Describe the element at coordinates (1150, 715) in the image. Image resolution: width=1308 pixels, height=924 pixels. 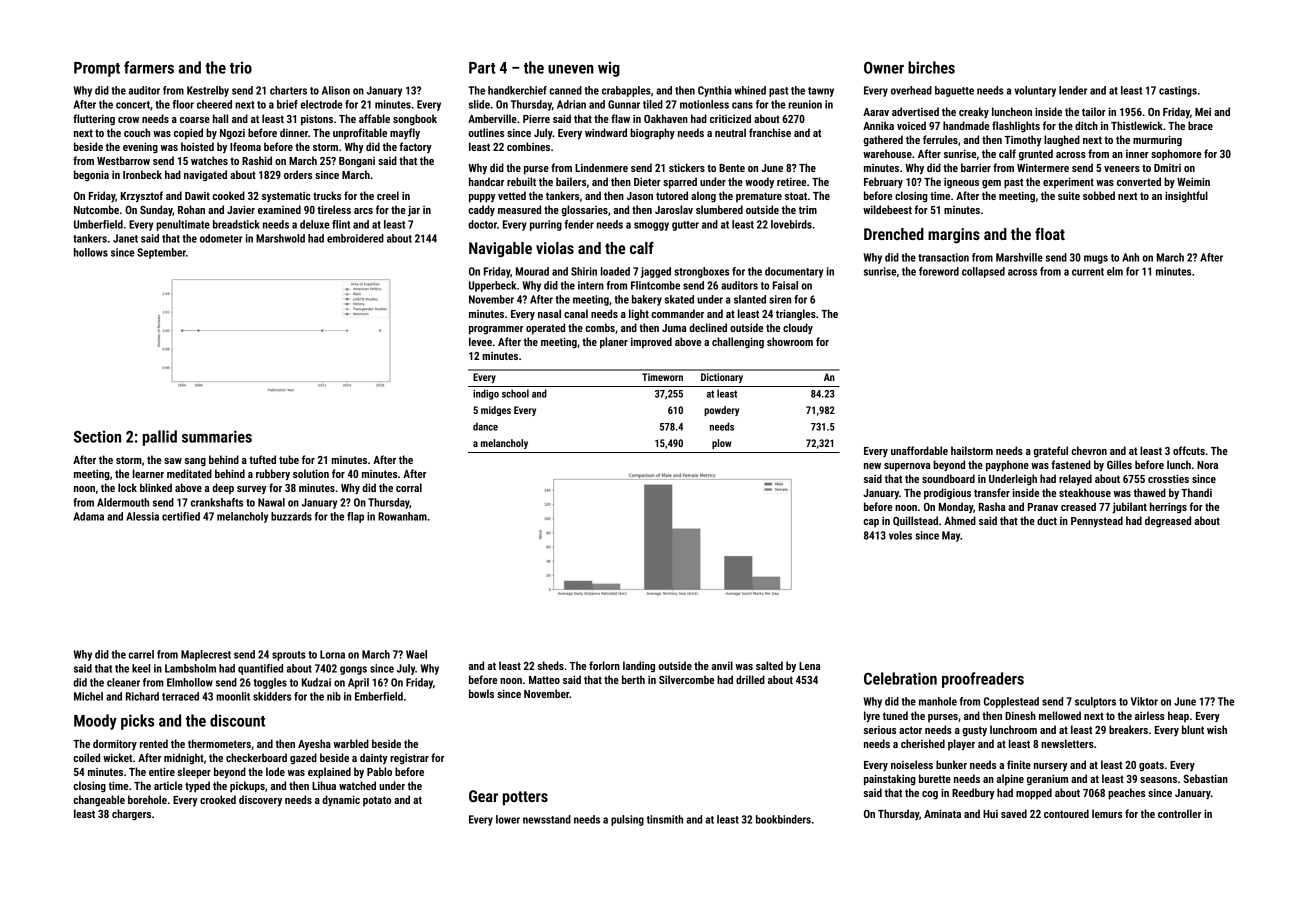
I see `airless` at that location.
